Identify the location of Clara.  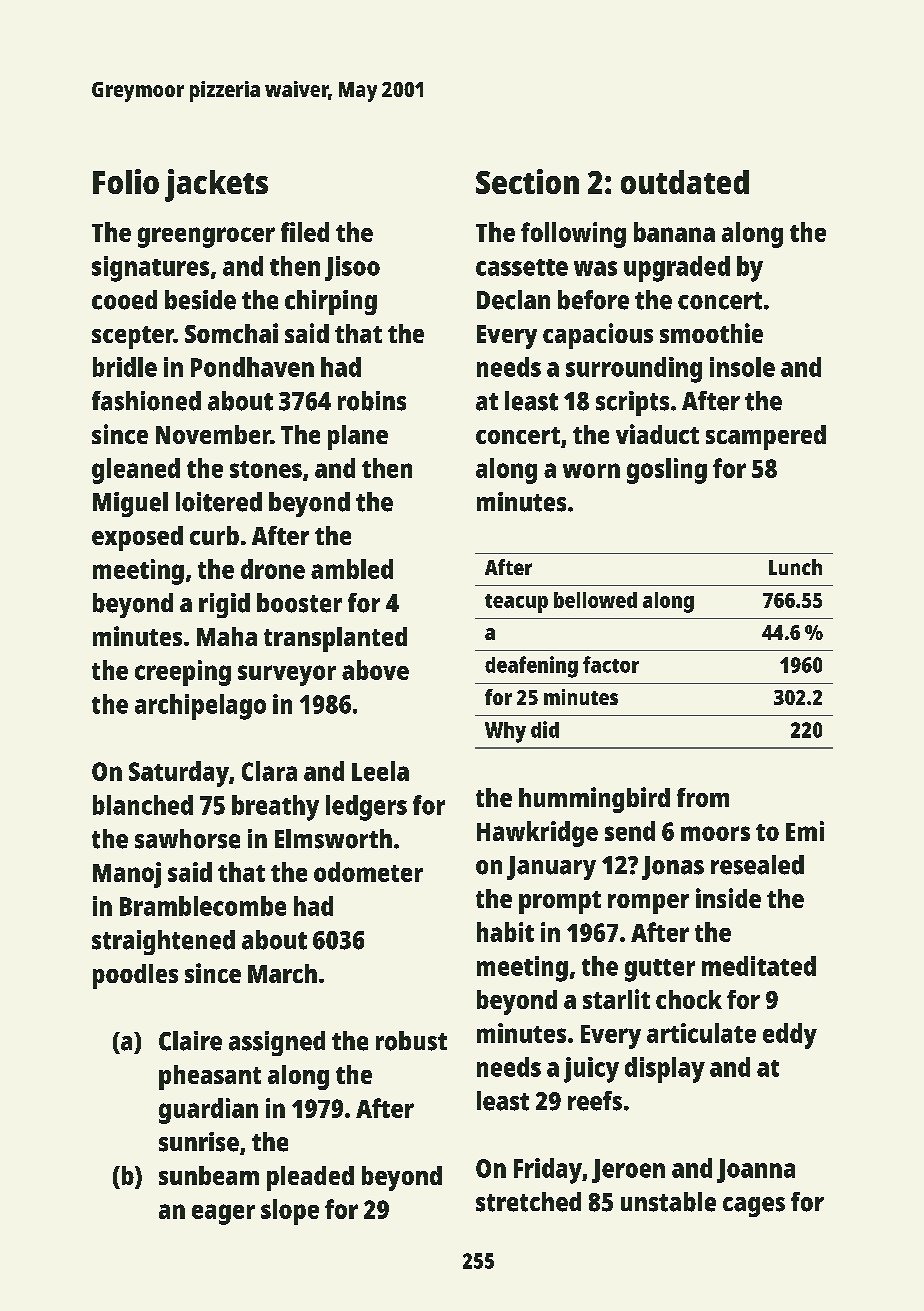
(269, 771).
